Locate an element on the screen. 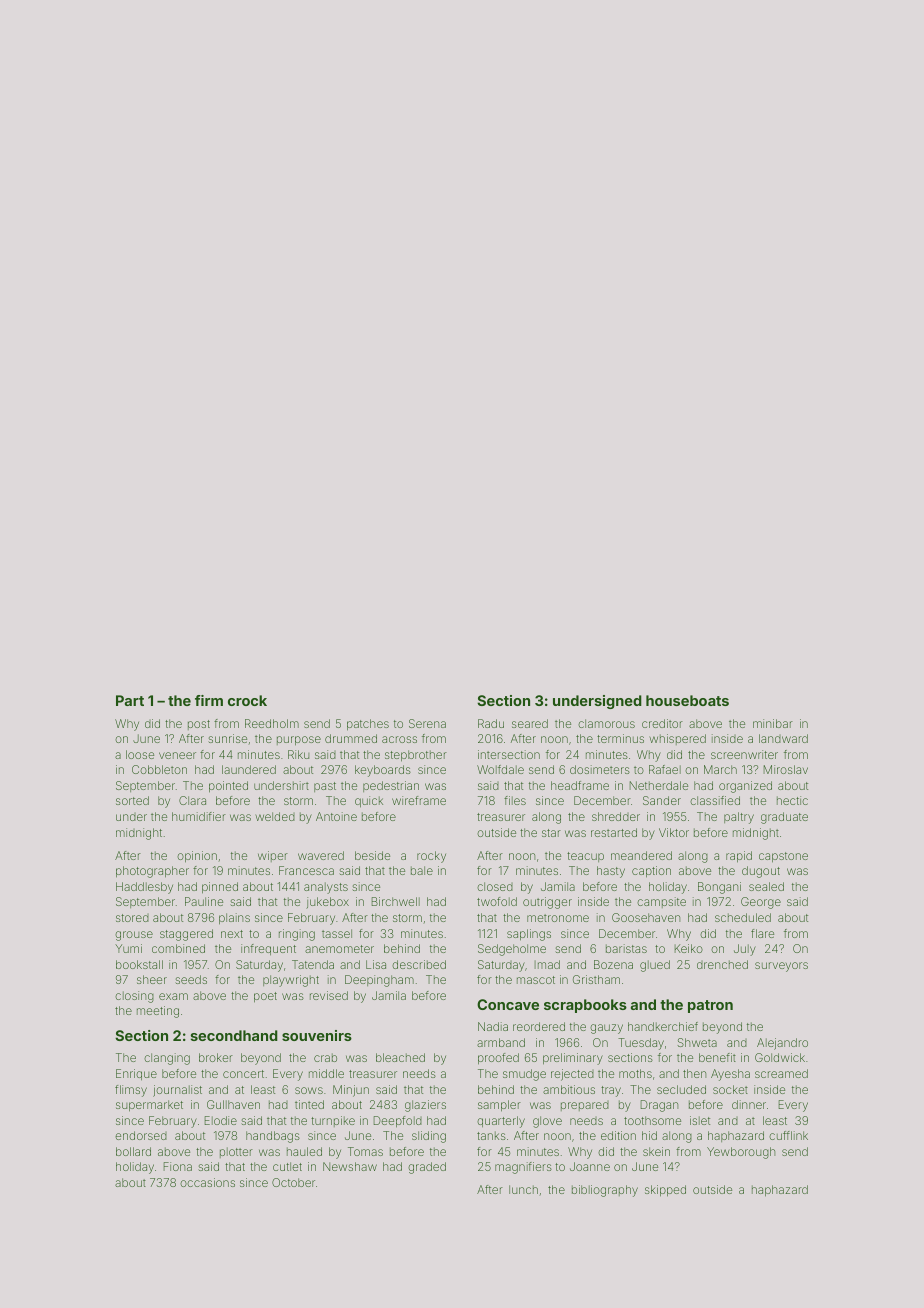  campsite is located at coordinates (661, 902).
